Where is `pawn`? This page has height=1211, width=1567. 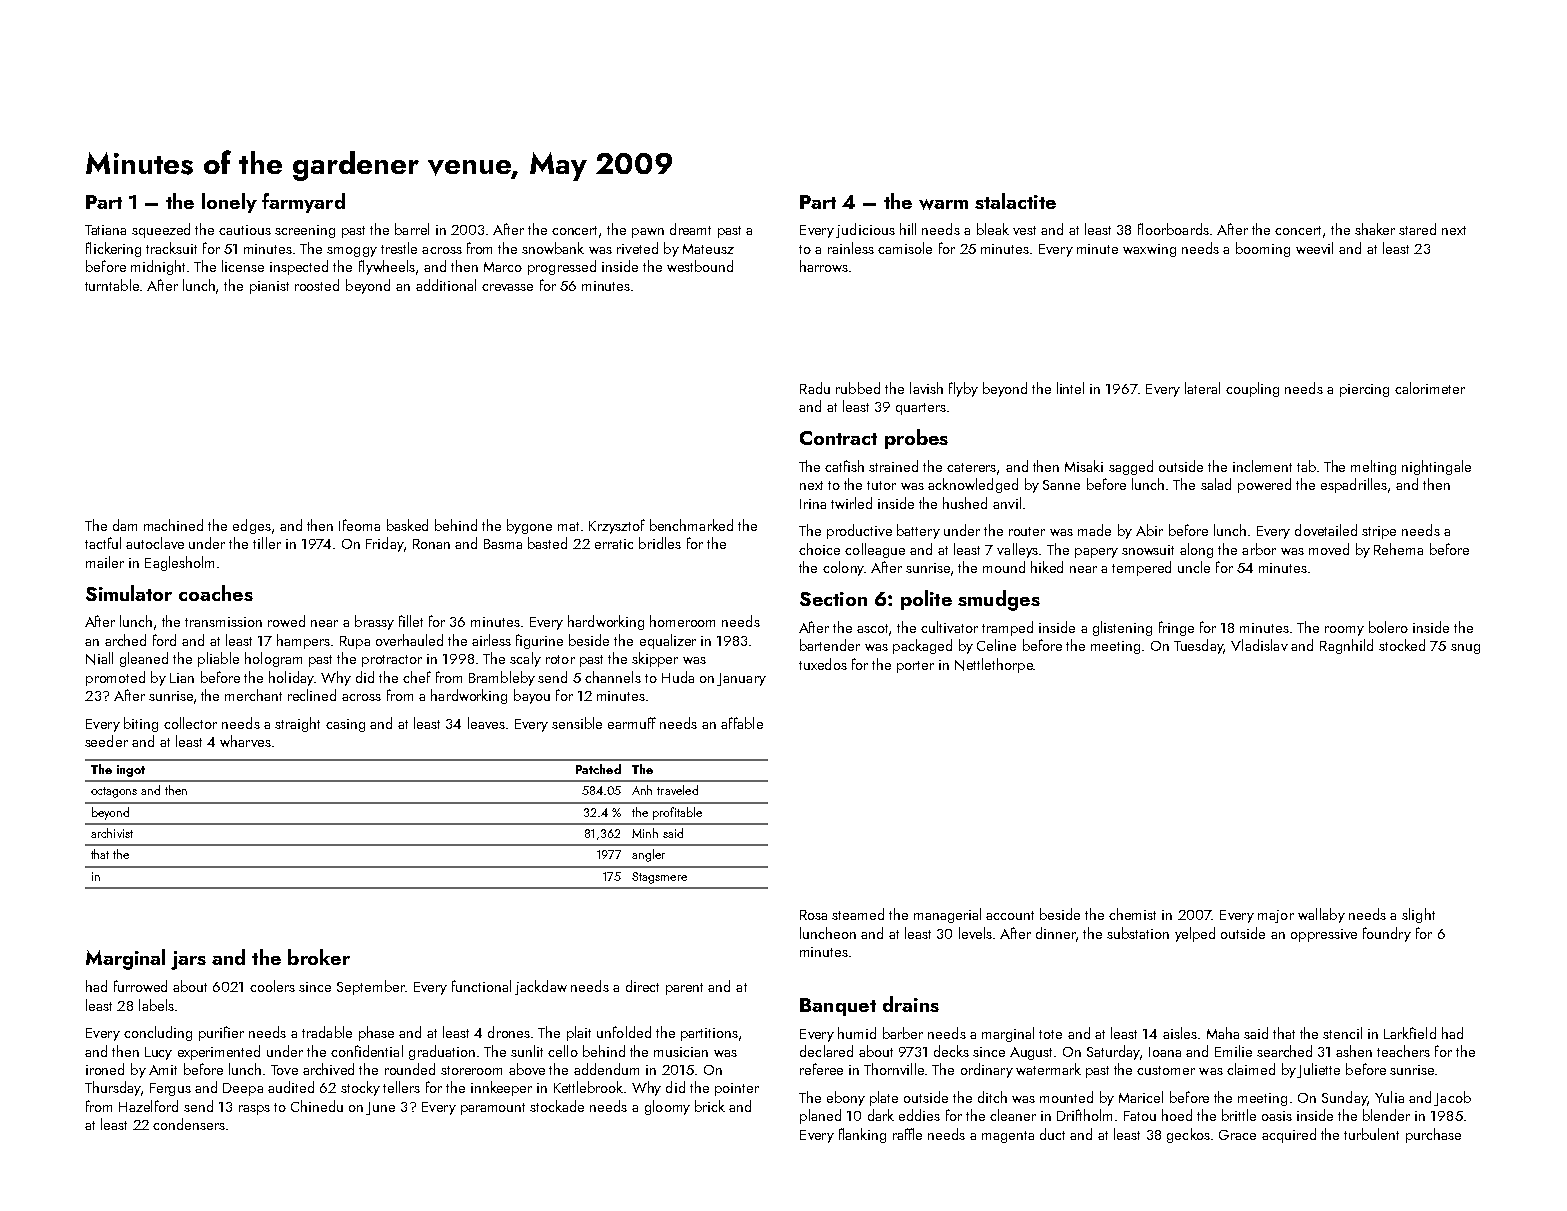 pawn is located at coordinates (648, 233).
